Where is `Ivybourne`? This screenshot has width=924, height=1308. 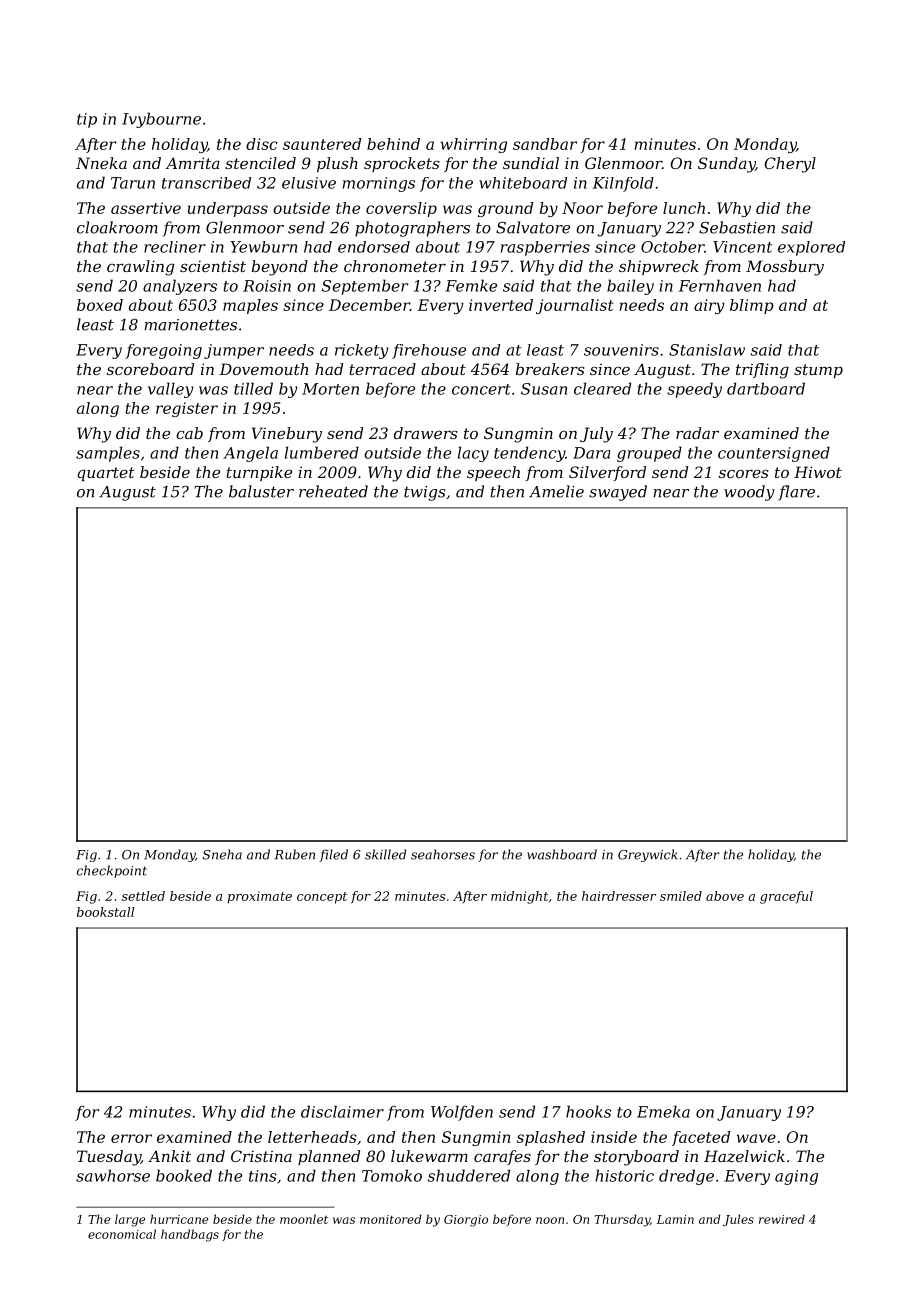
Ivybourne is located at coordinates (161, 120).
